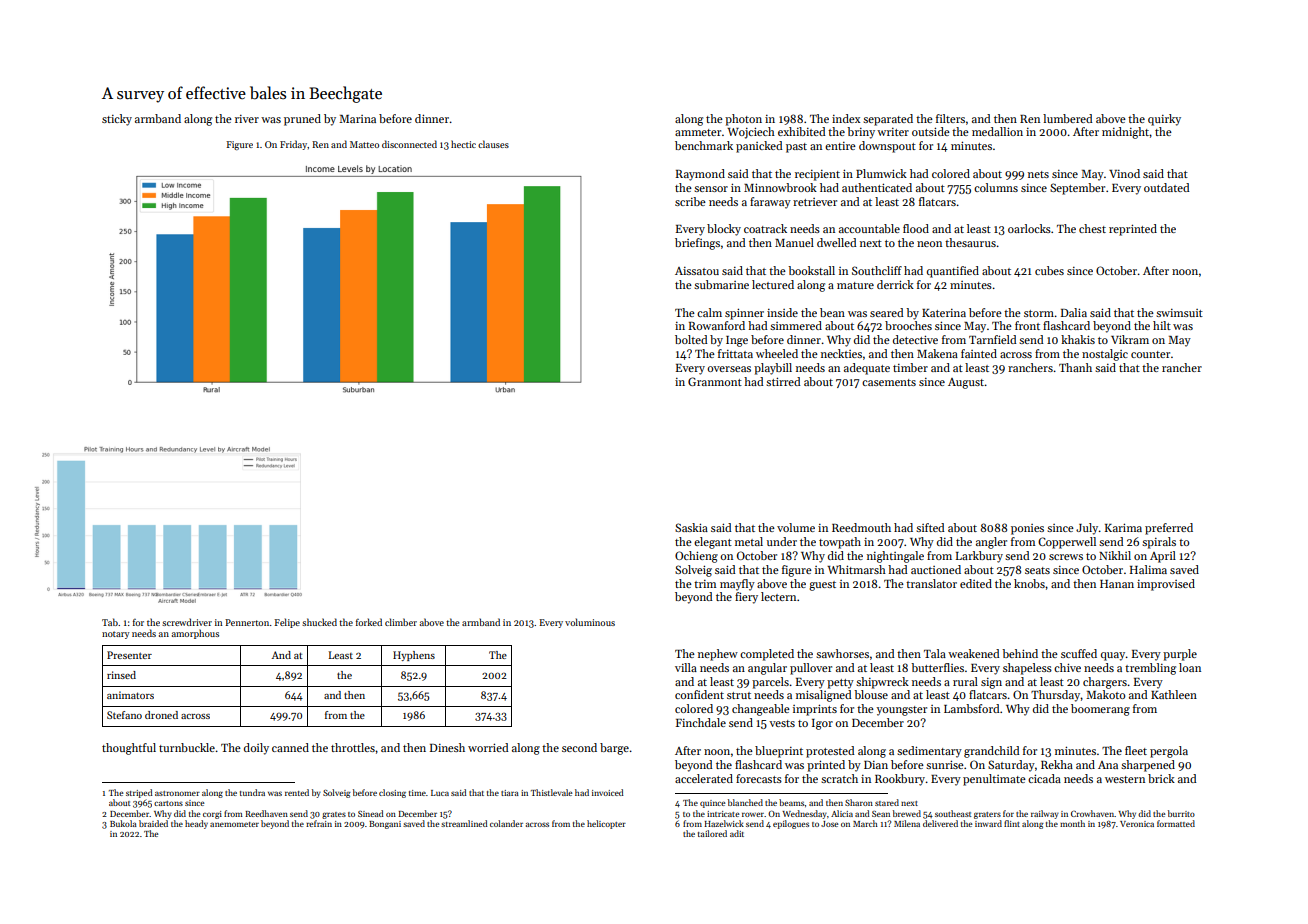 This screenshot has height=924, width=1308. Describe the element at coordinates (247, 622) in the screenshot. I see `Pennerton` at that location.
